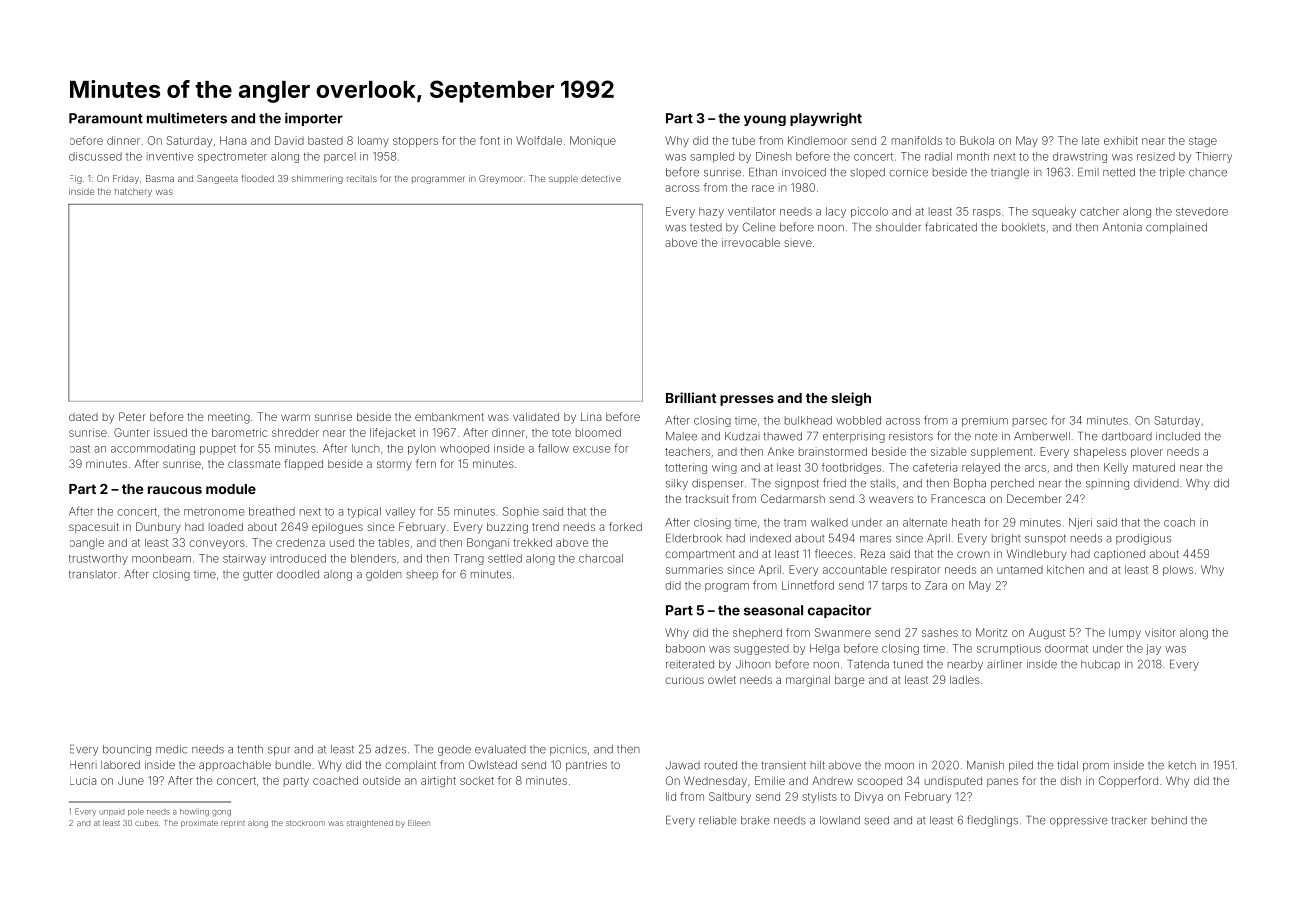 The width and height of the page is (1308, 924). I want to click on straightened, so click(369, 824).
